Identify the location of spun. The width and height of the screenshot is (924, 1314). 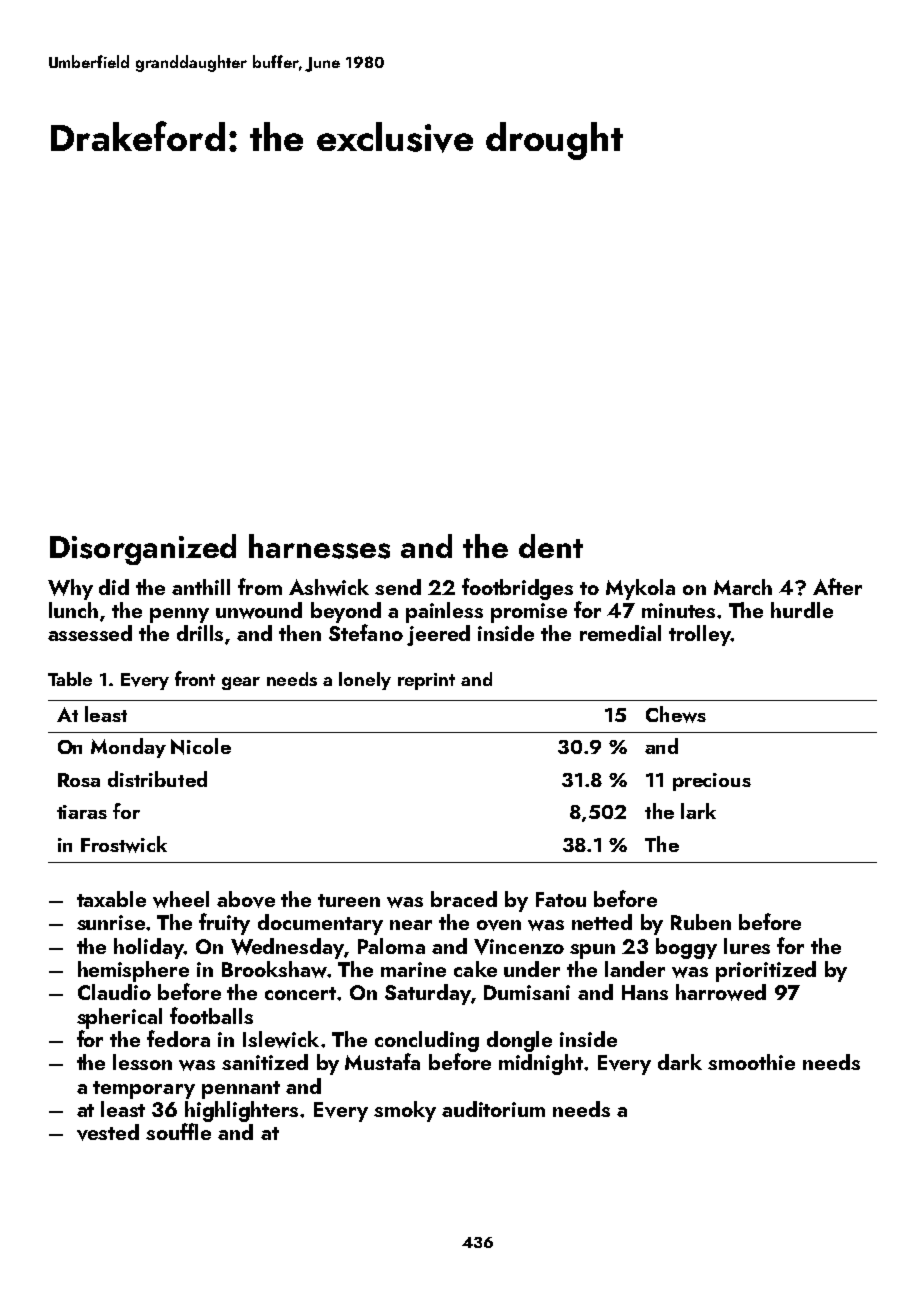
(592, 951).
